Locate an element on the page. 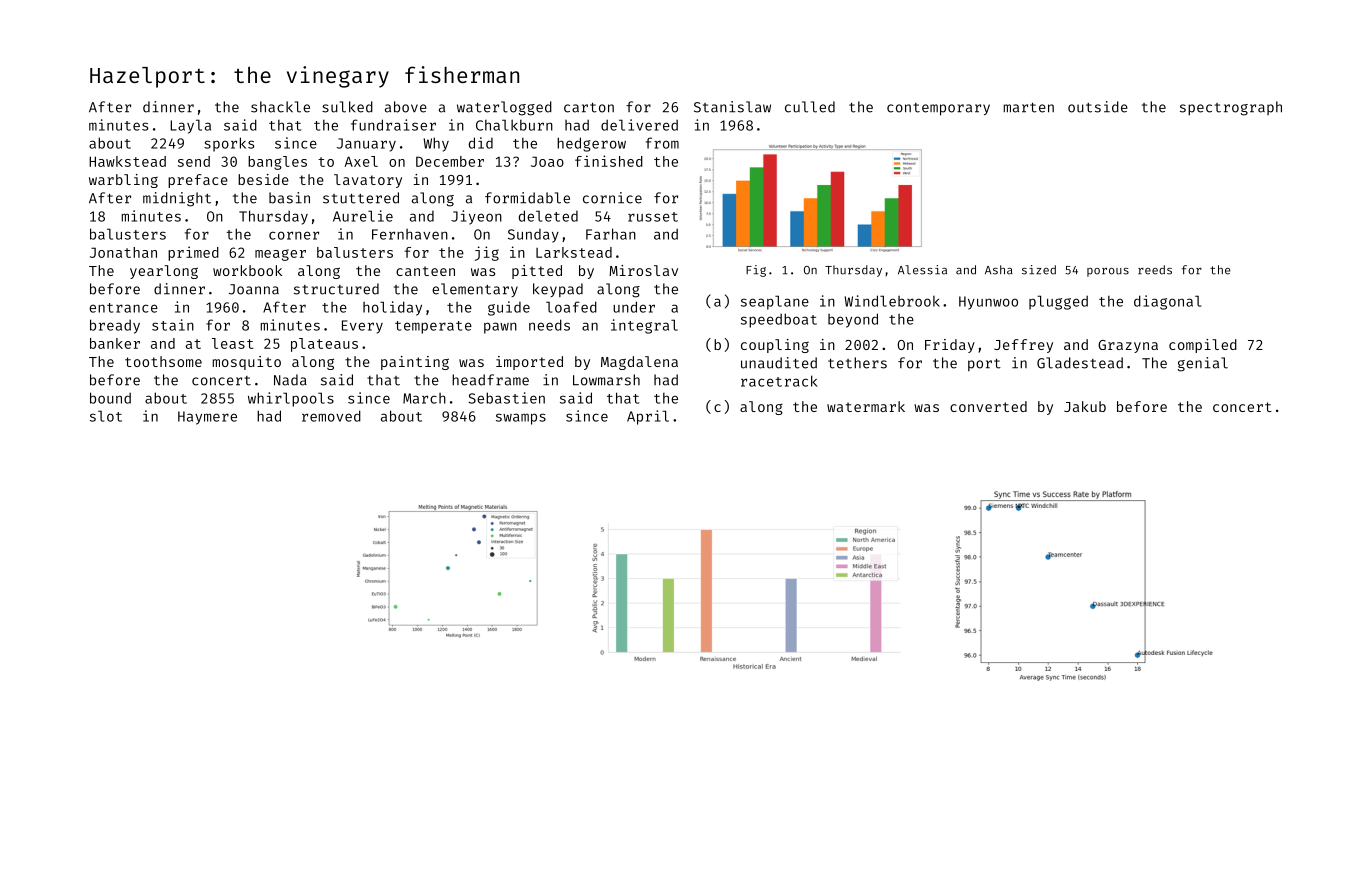 The height and width of the page is (887, 1372). genial is located at coordinates (1203, 364).
